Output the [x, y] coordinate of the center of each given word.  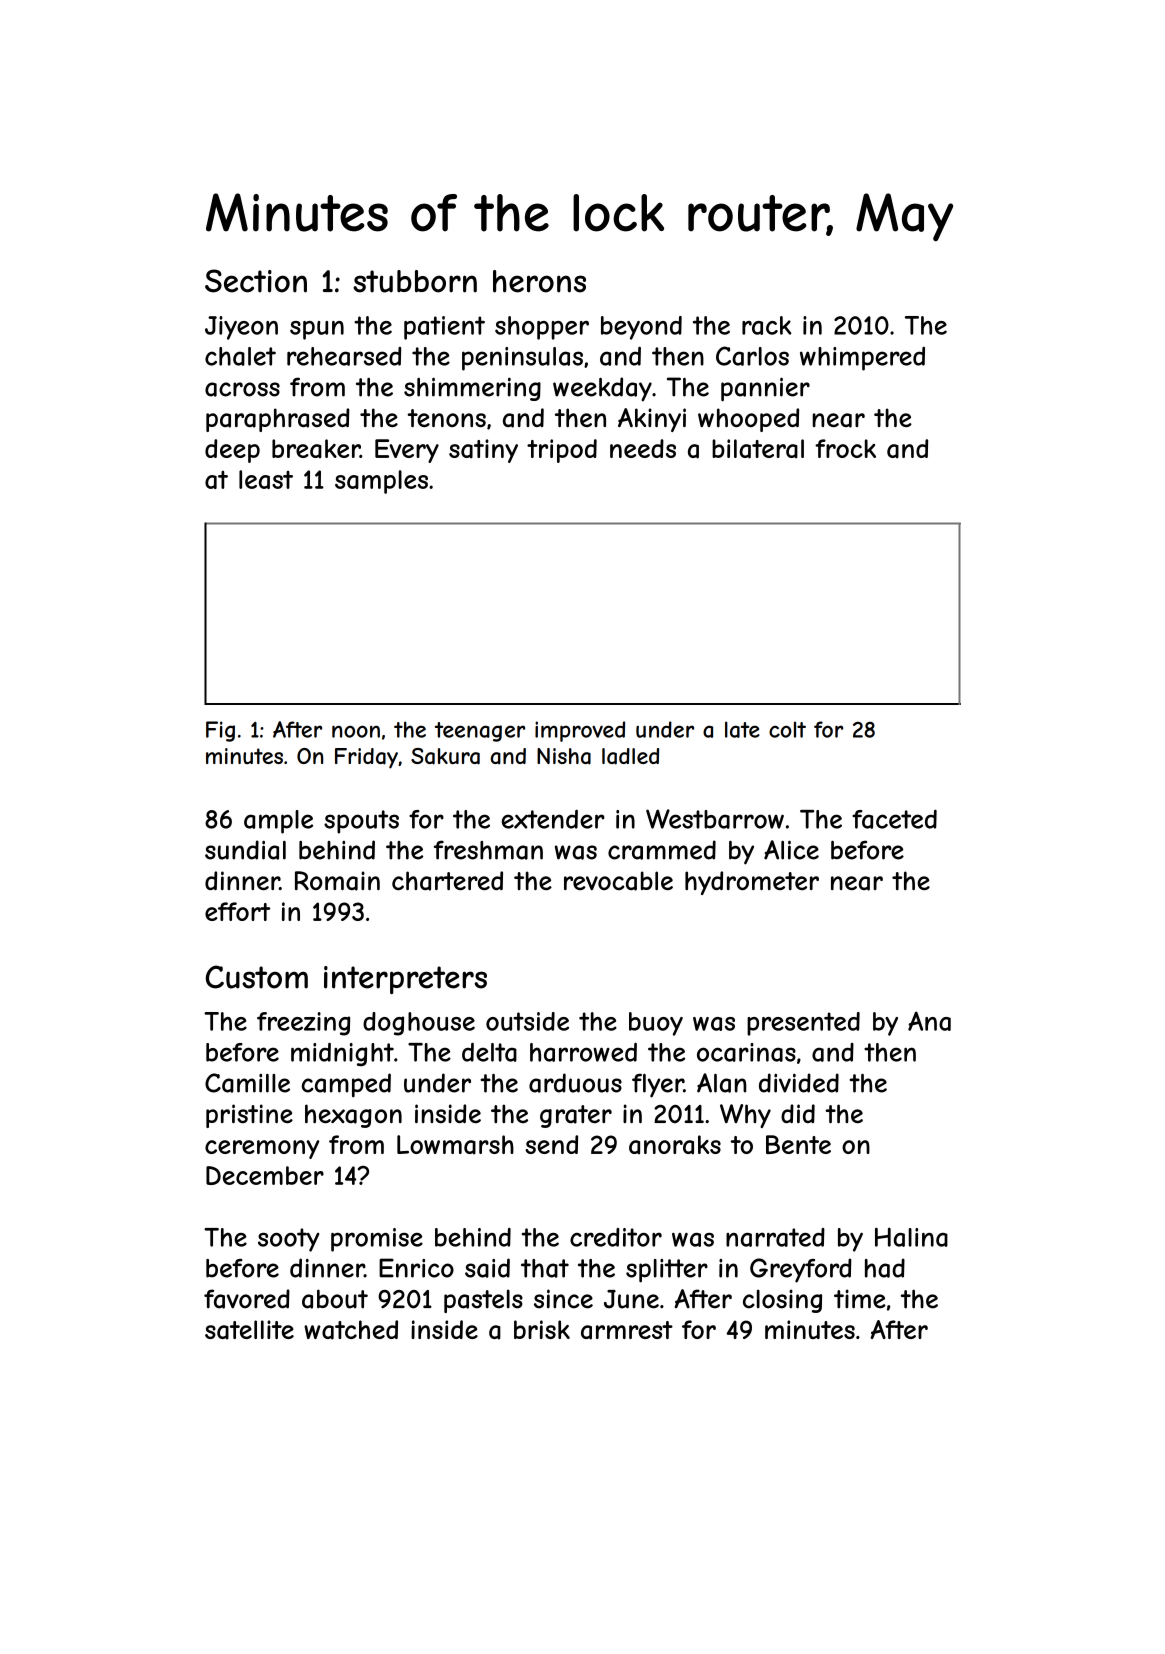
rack [767, 325]
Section [256, 281]
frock [845, 448]
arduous [575, 1083]
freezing [303, 1024]
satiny [483, 451]
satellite [249, 1330]
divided [799, 1083]
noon [356, 731]
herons [539, 281]
